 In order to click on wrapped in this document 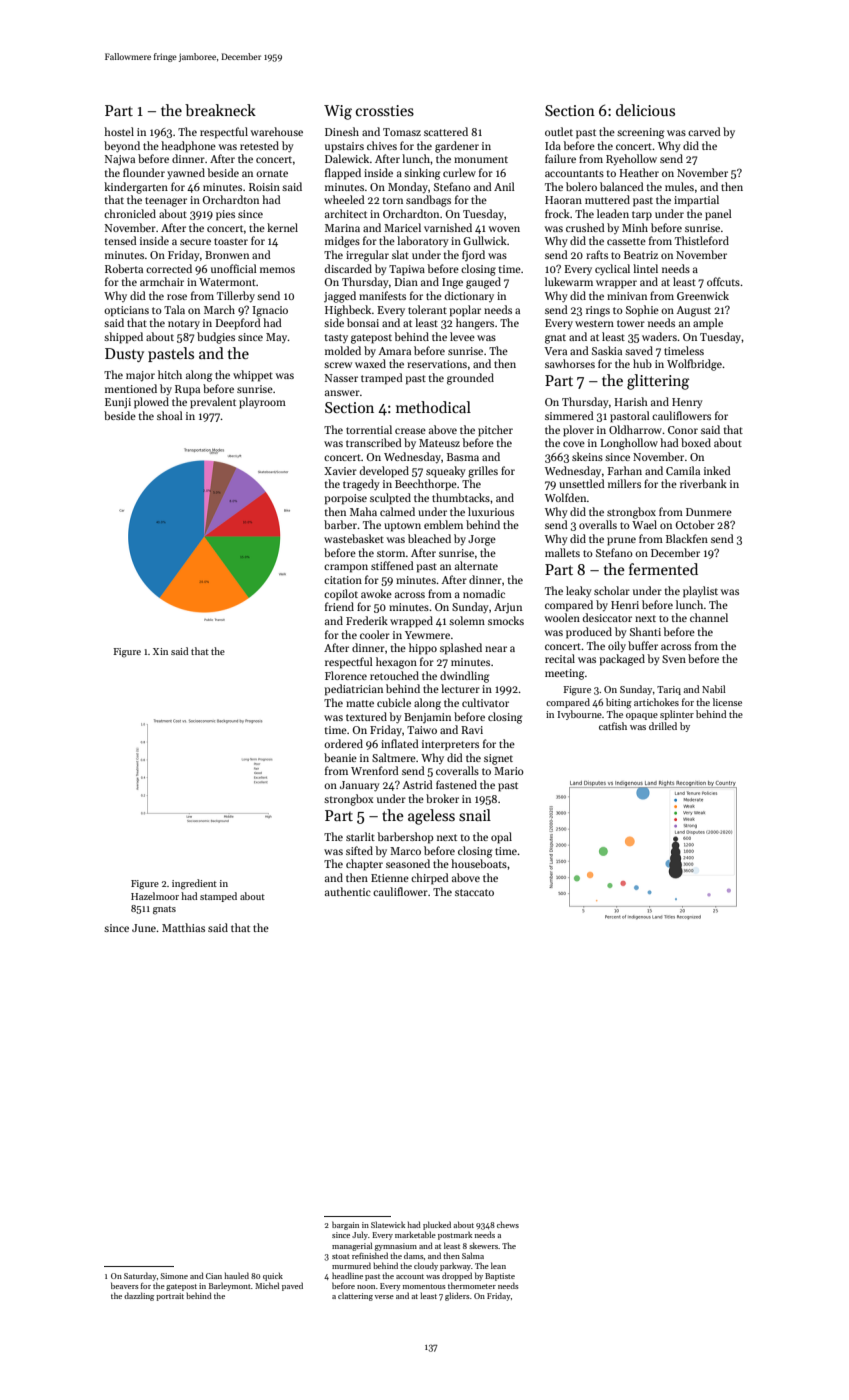, I will do `click(411, 622)`.
